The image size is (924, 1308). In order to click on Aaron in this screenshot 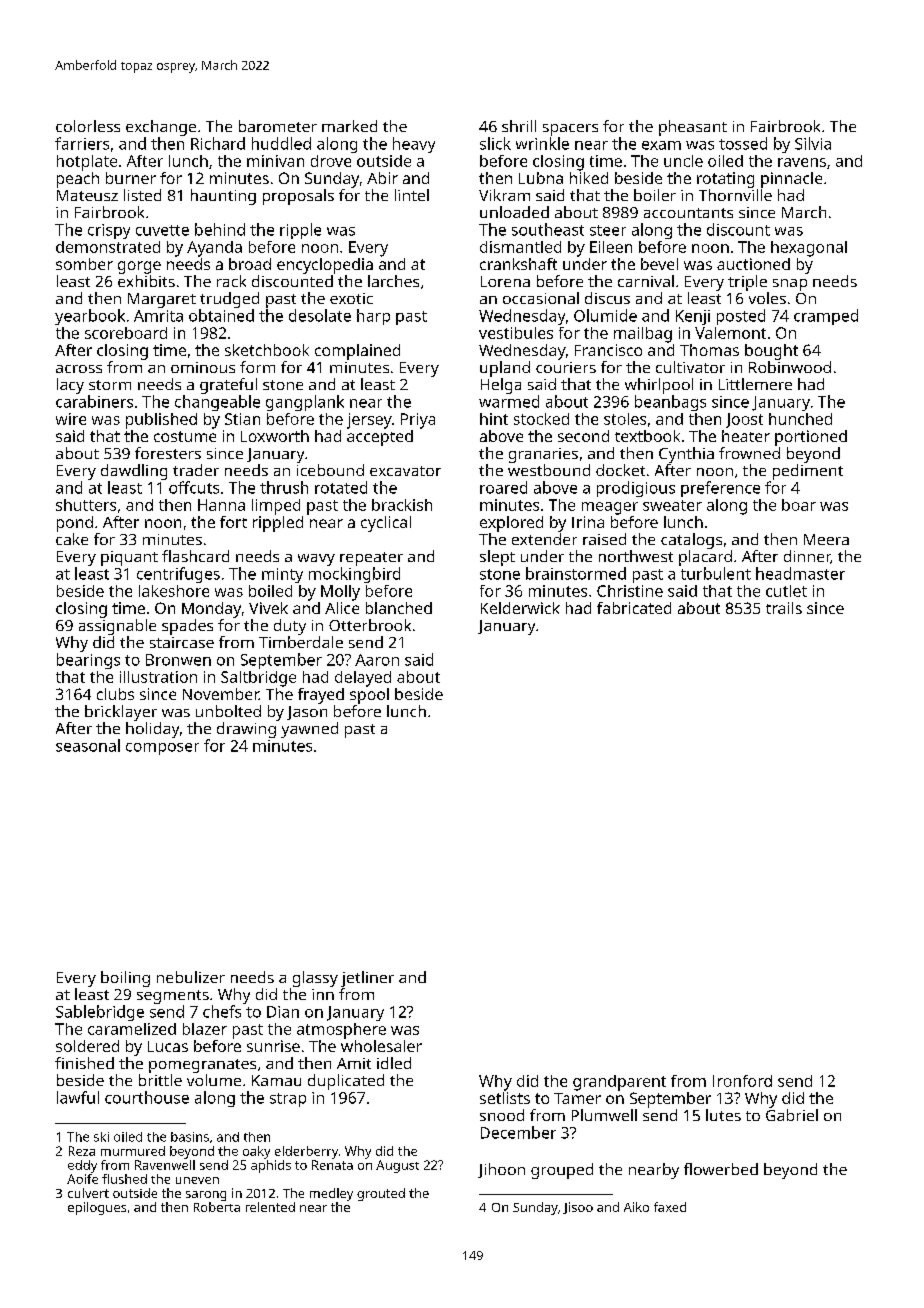, I will do `click(377, 660)`.
